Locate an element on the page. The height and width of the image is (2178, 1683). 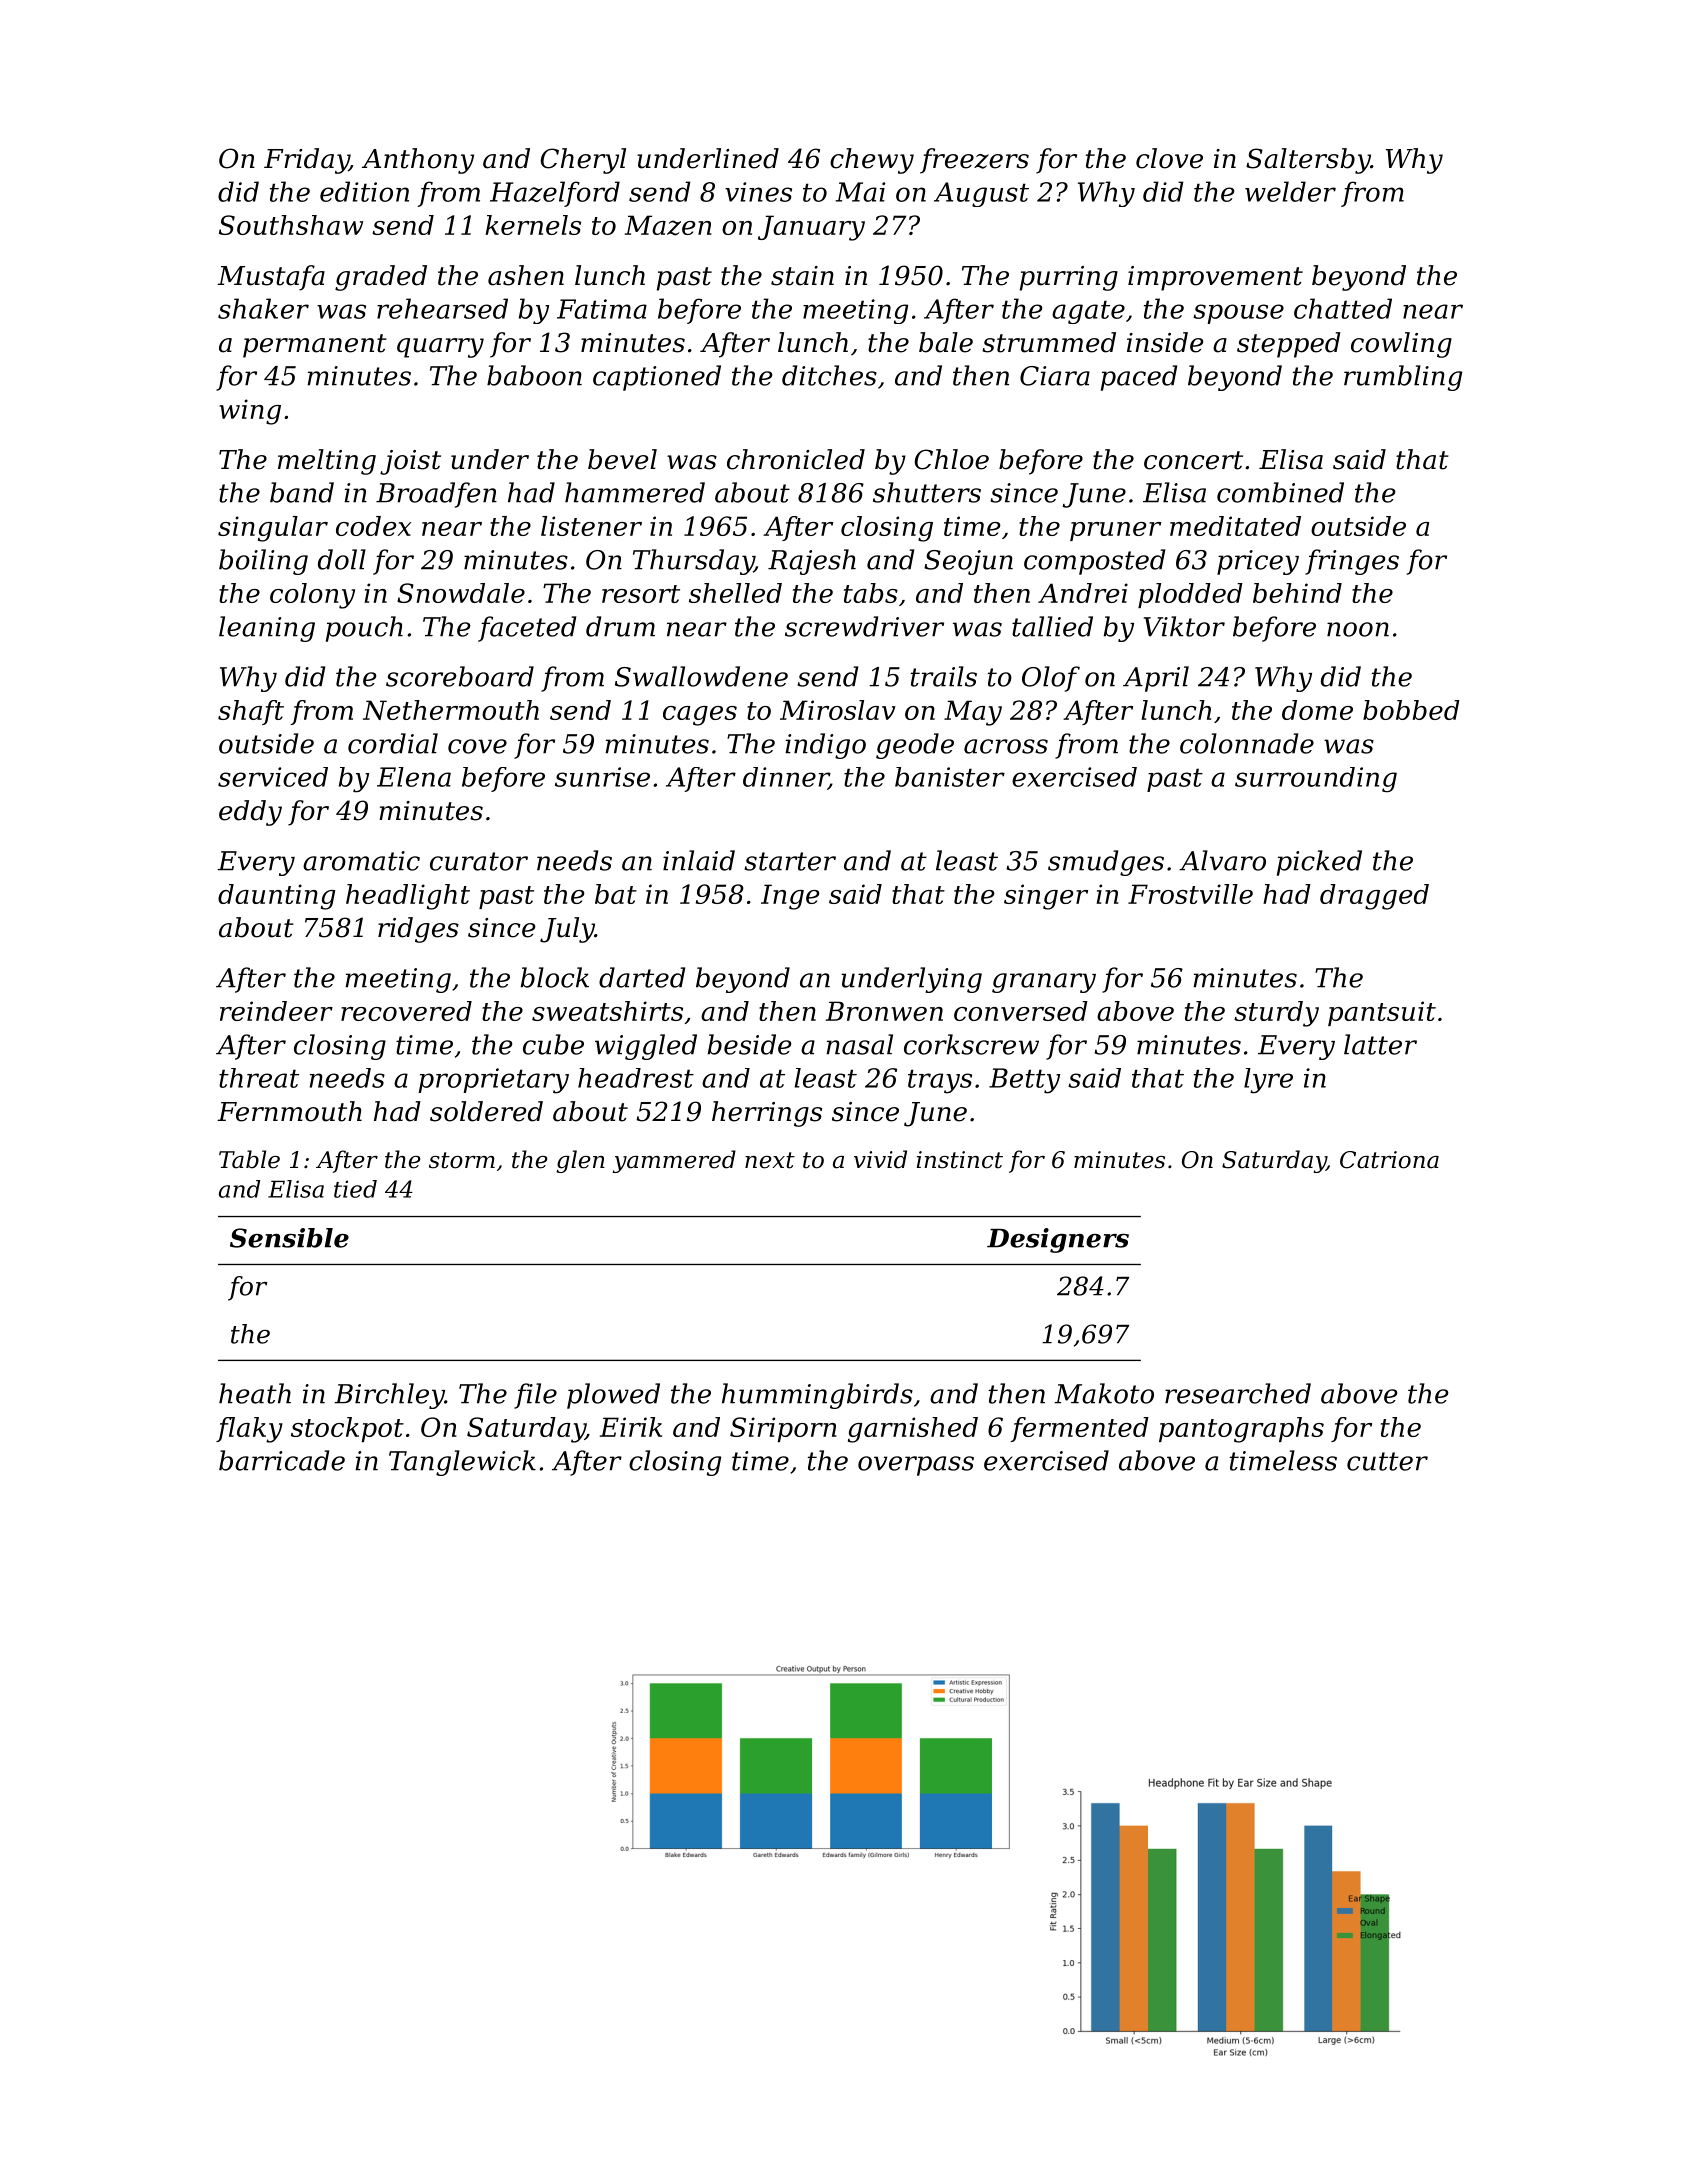
barricade is located at coordinates (282, 1460).
